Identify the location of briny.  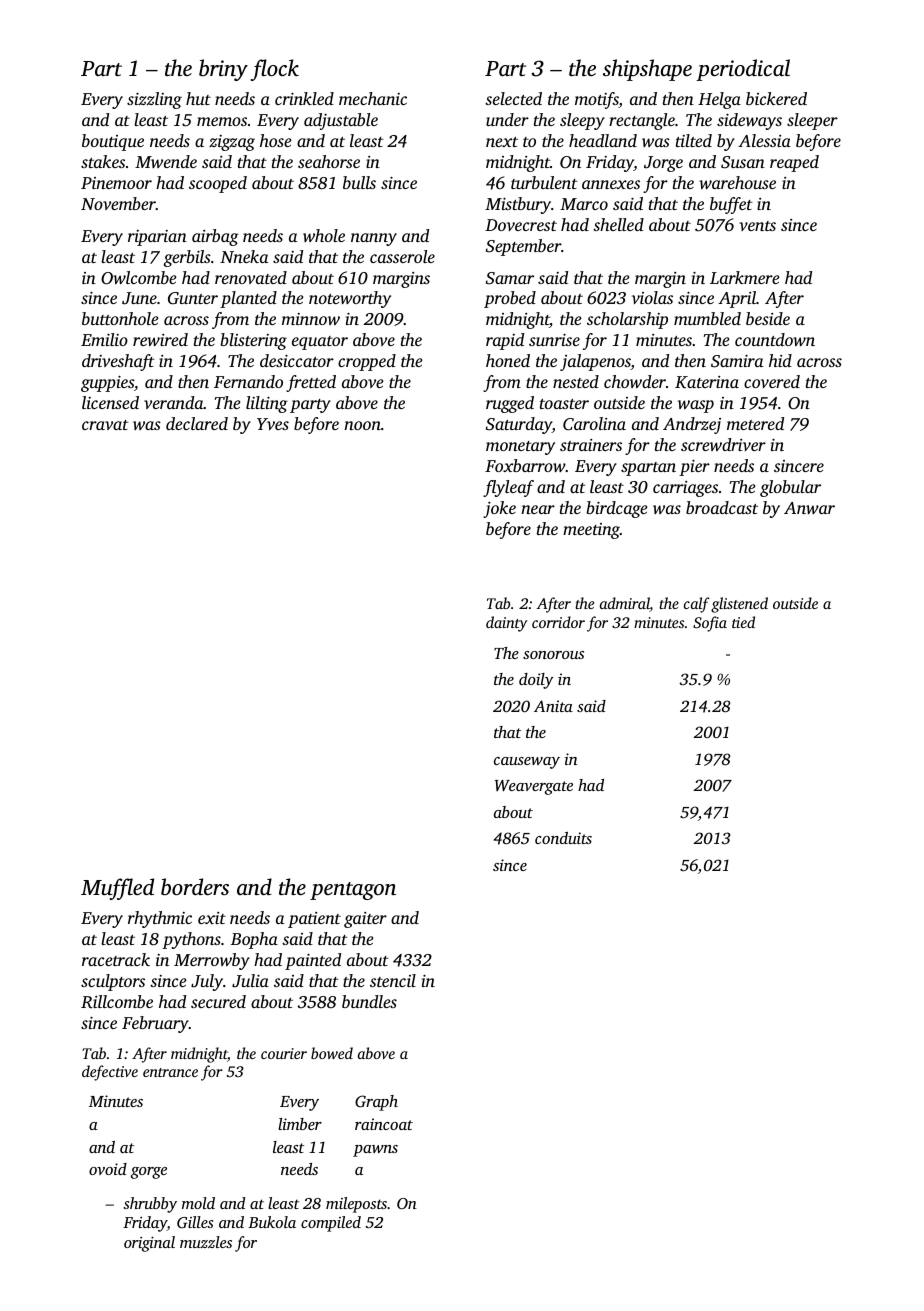
(223, 70).
